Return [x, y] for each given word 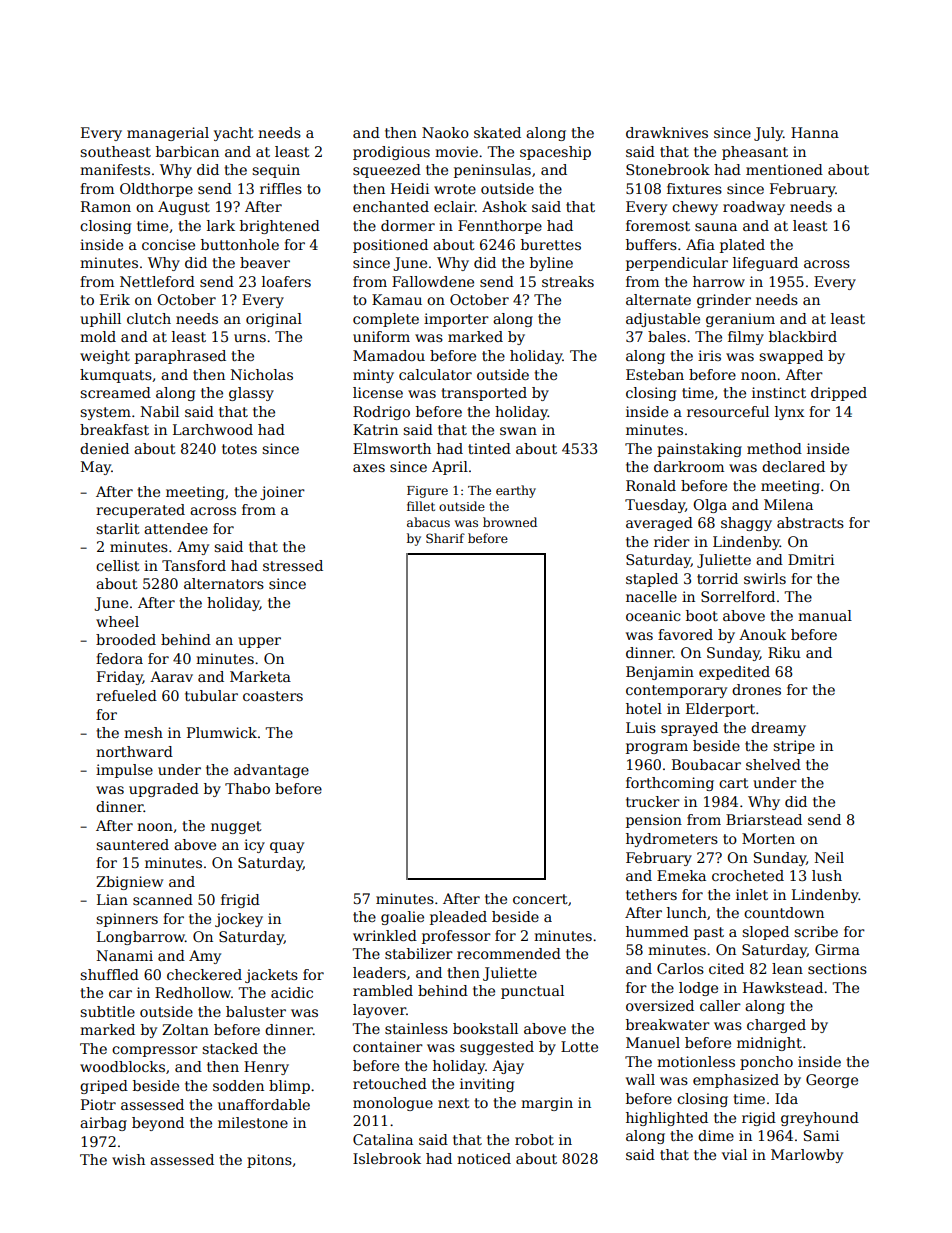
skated [497, 132]
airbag [103, 1124]
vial [734, 1154]
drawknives [667, 132]
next [454, 1103]
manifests [115, 169]
